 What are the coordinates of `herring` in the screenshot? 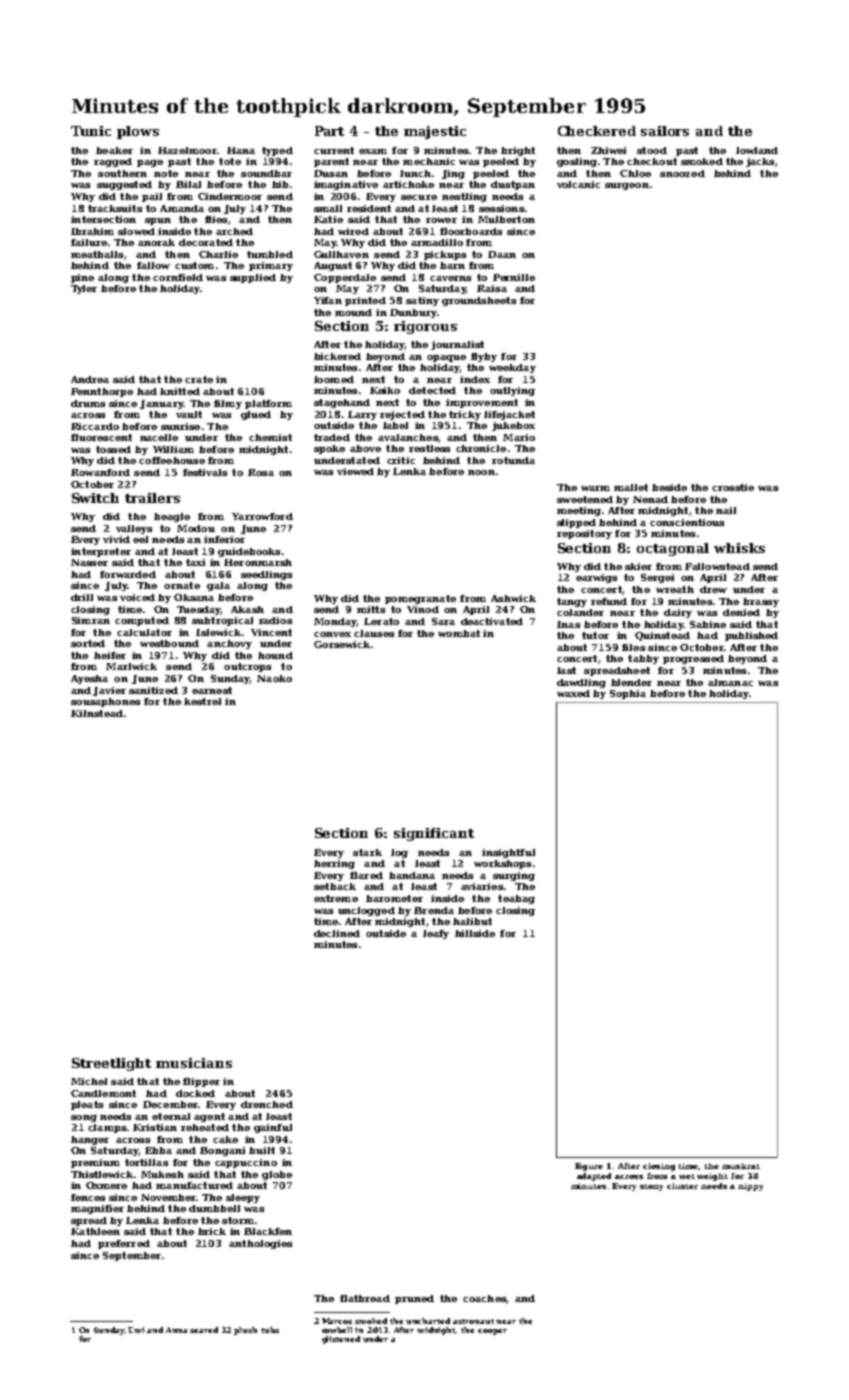 It's located at (334, 864).
